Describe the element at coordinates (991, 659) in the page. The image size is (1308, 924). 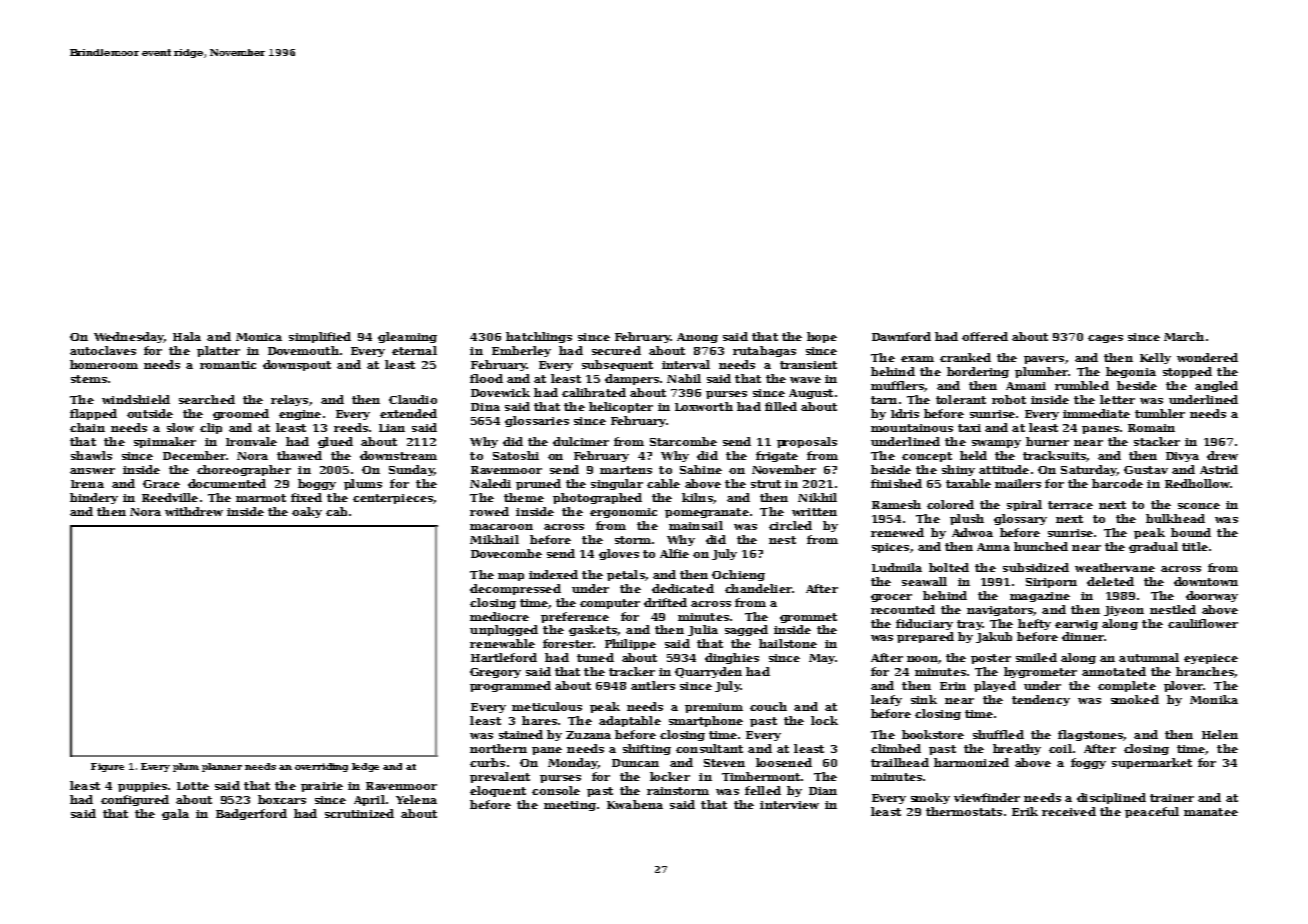
I see `poster` at that location.
